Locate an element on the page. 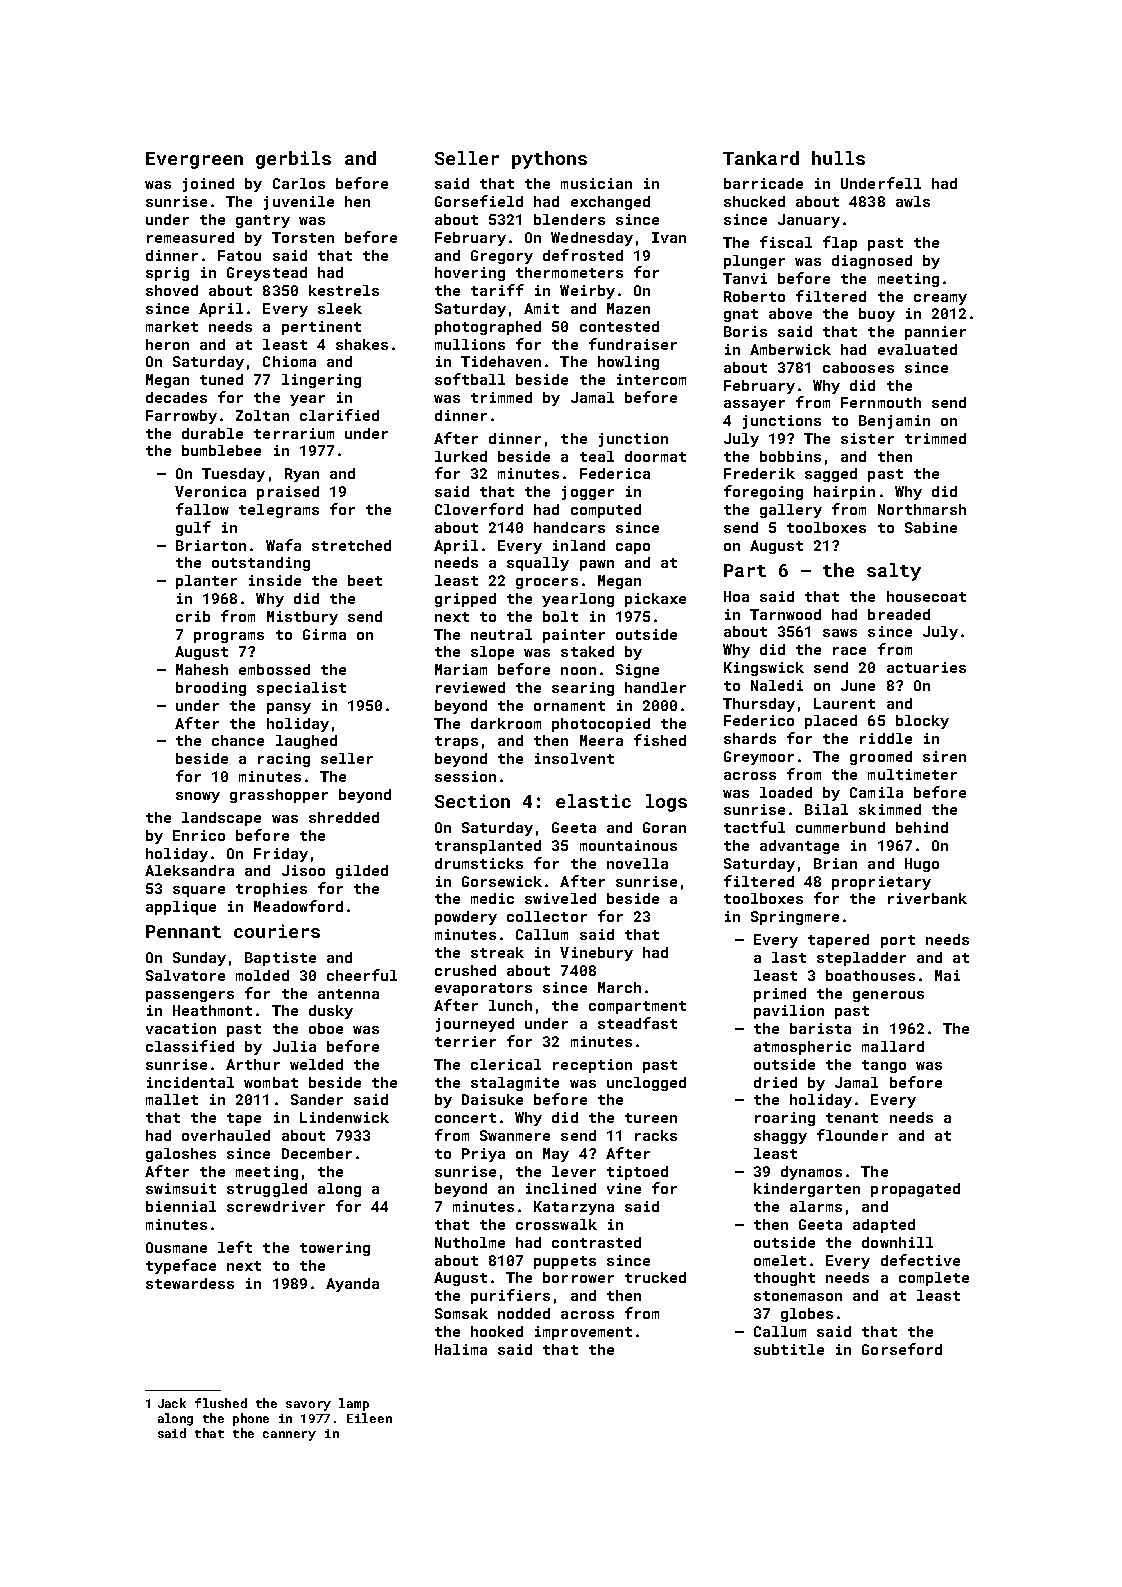  creamy is located at coordinates (940, 299).
